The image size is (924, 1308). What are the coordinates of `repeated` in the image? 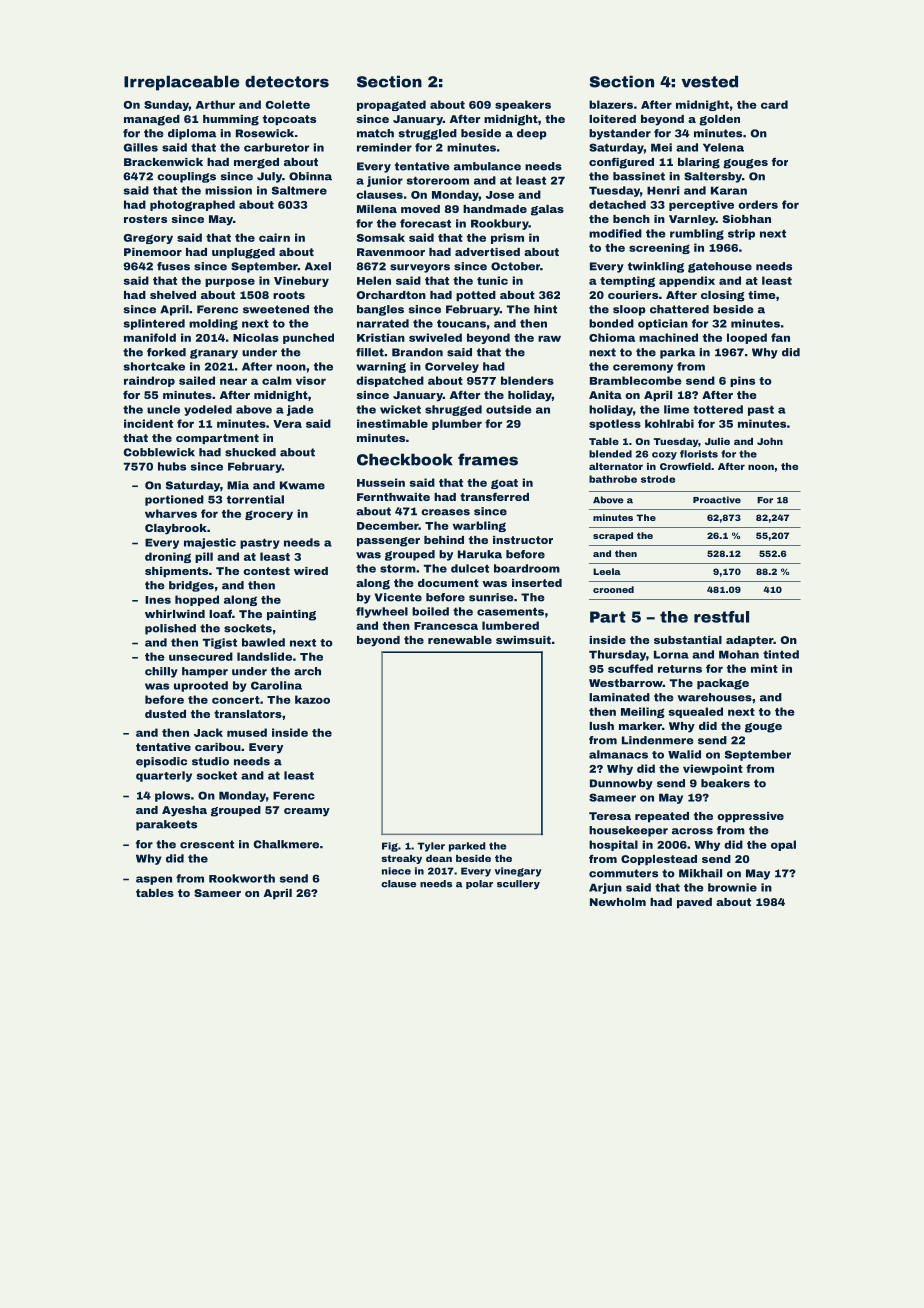 It's located at (662, 817).
